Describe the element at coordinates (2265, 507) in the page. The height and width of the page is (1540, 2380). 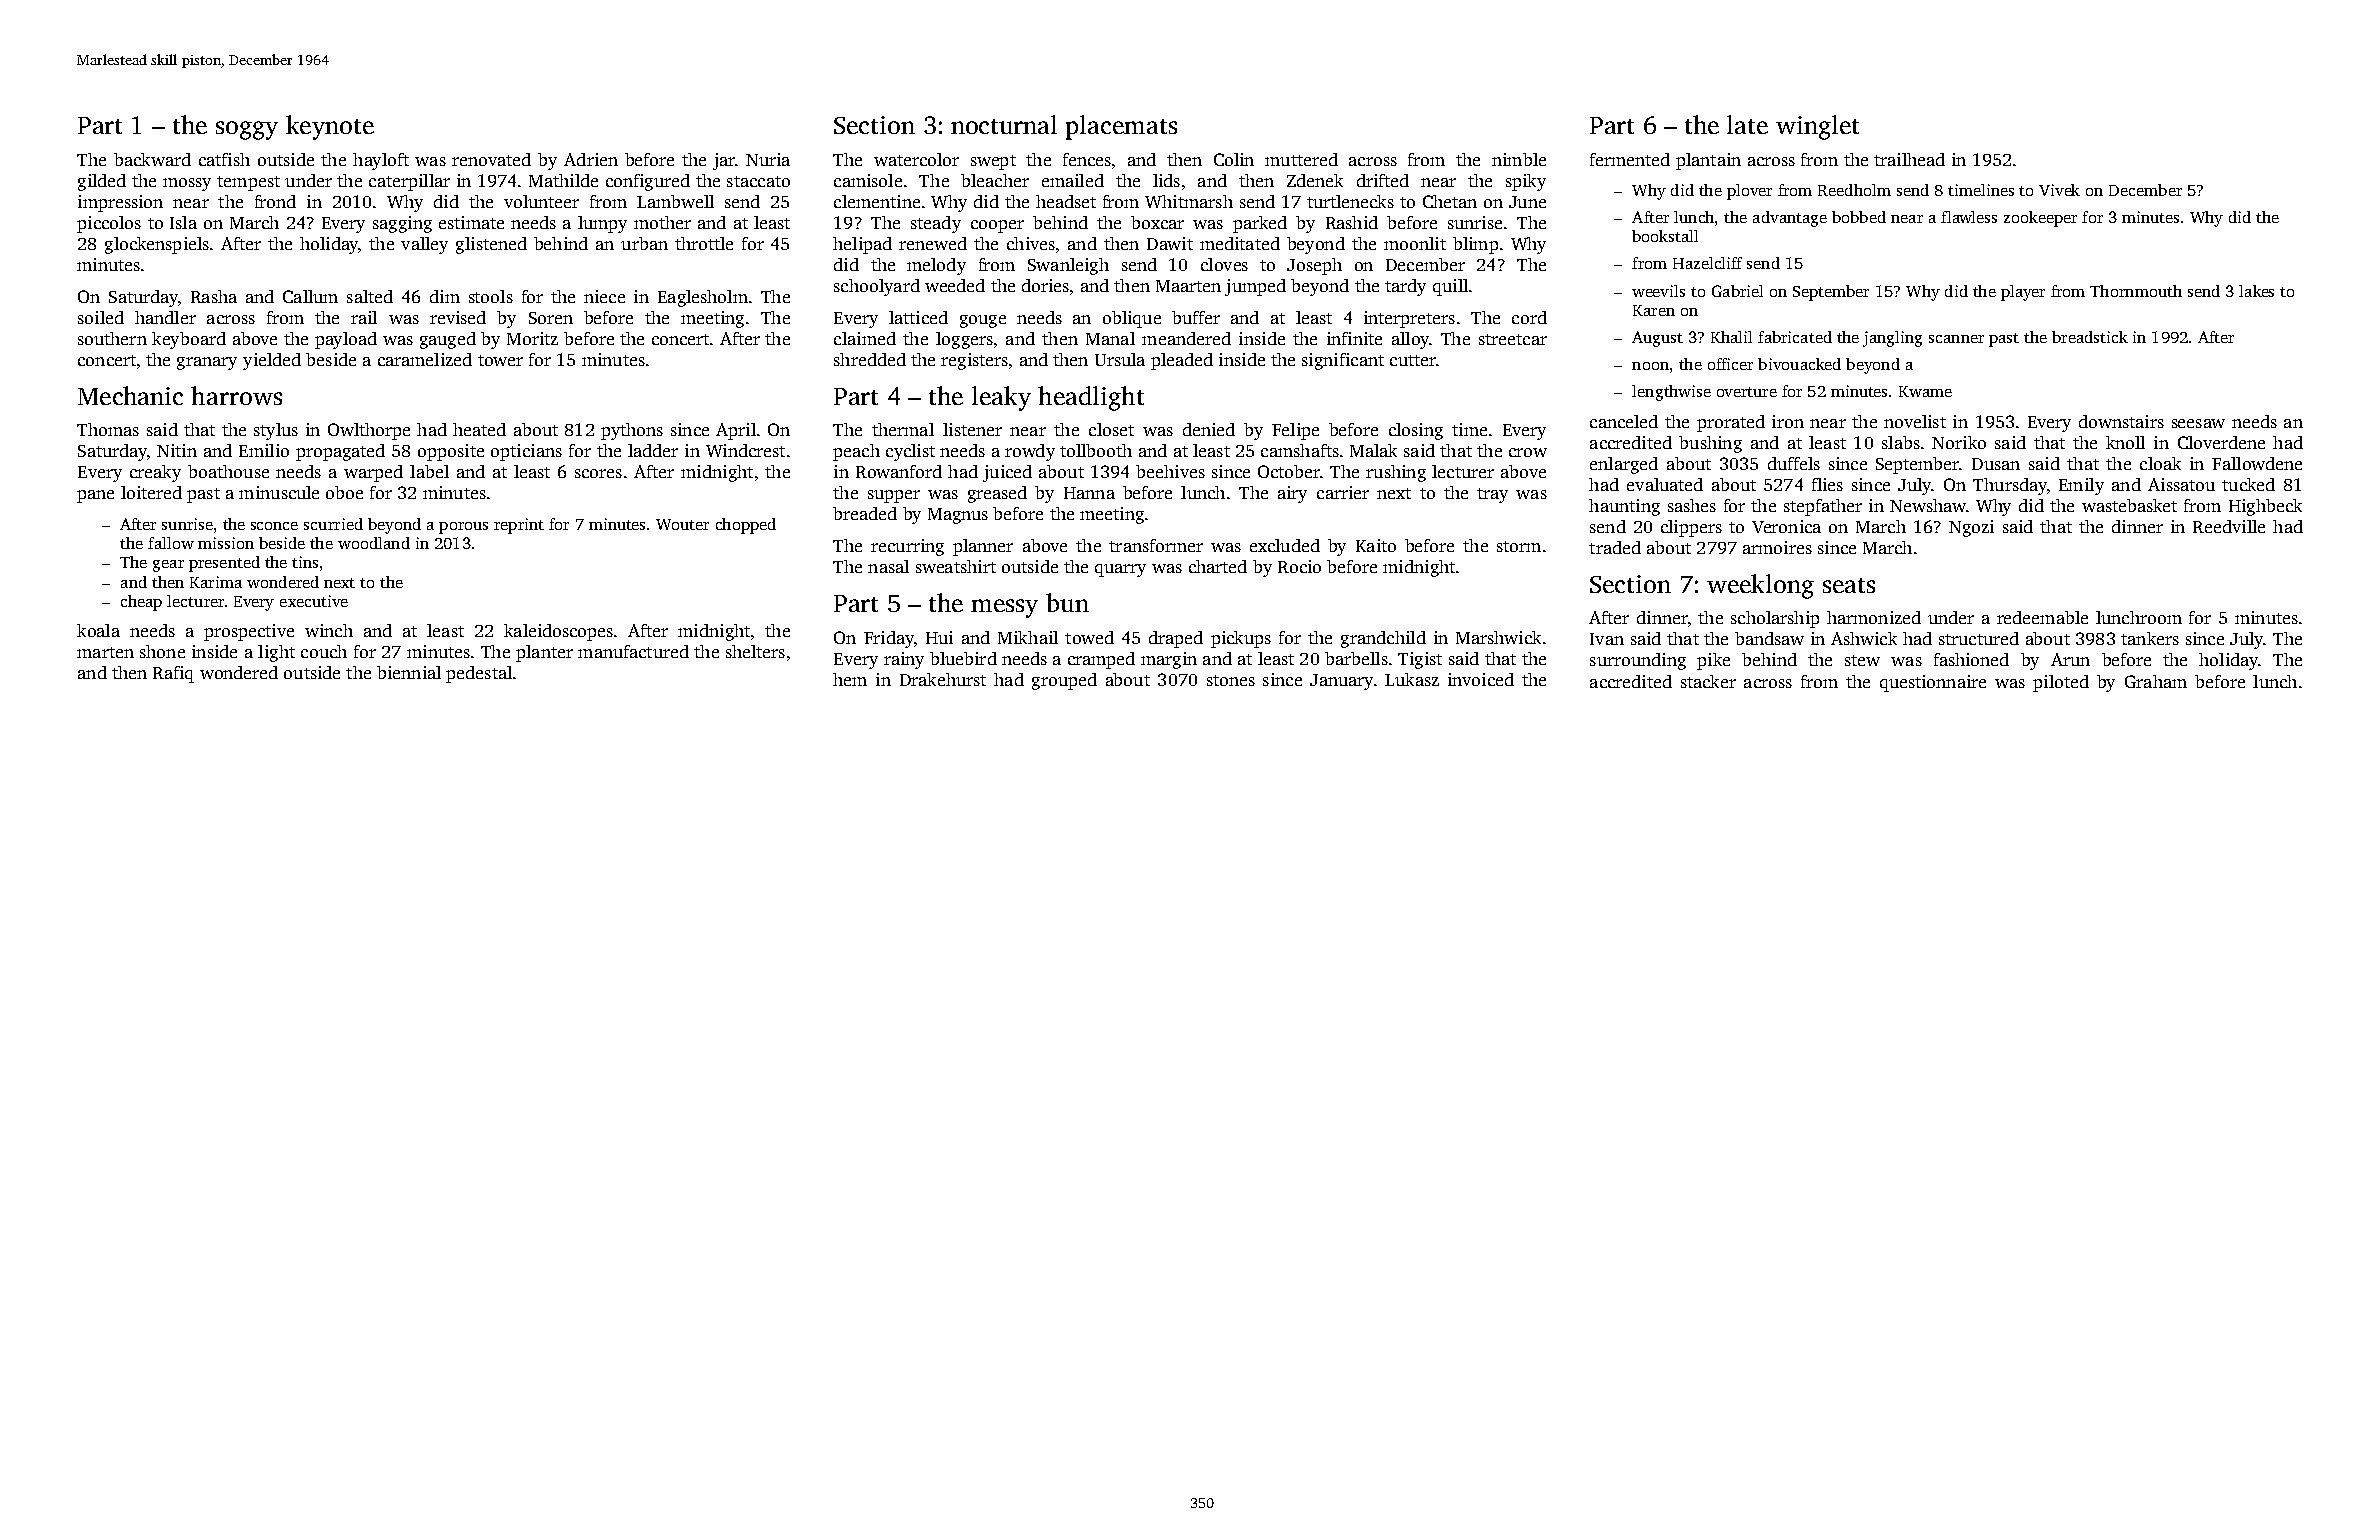
I see `Highbeck` at that location.
